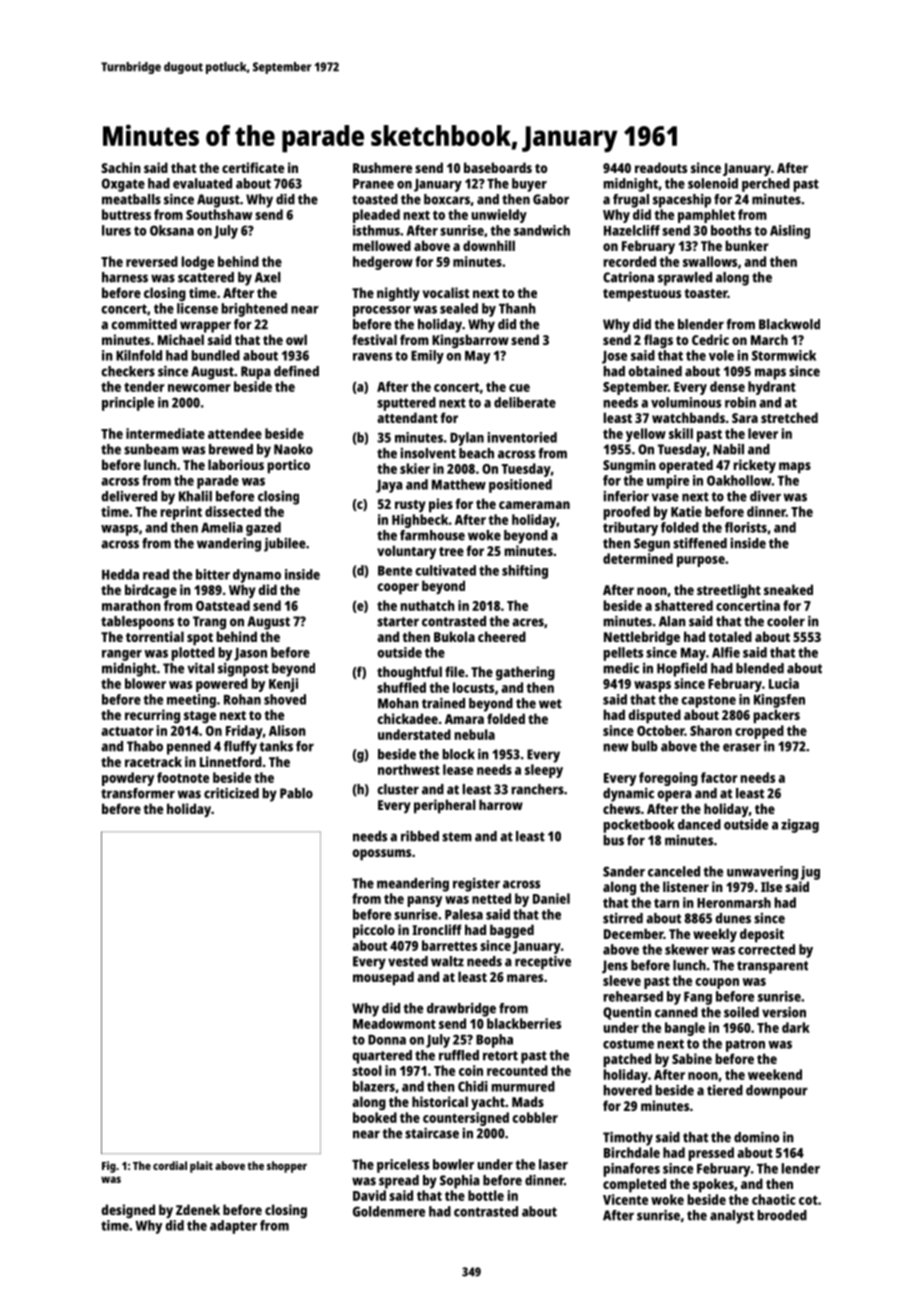  What do you see at coordinates (634, 1185) in the image?
I see `completed` at bounding box center [634, 1185].
